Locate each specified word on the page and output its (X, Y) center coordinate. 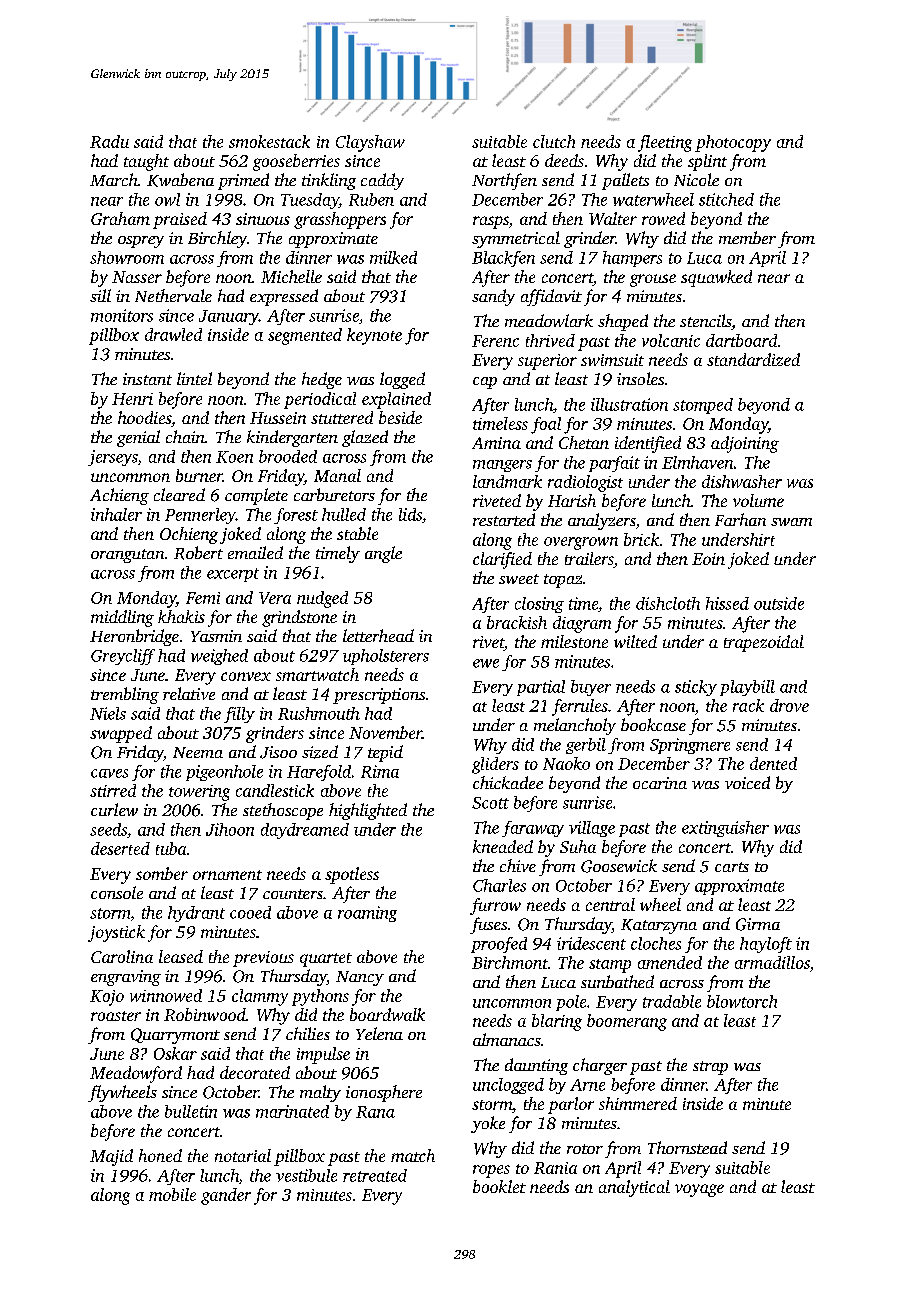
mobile (172, 1194)
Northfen (504, 181)
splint (707, 162)
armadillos (772, 962)
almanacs (507, 1039)
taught (146, 162)
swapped (121, 734)
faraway (533, 829)
